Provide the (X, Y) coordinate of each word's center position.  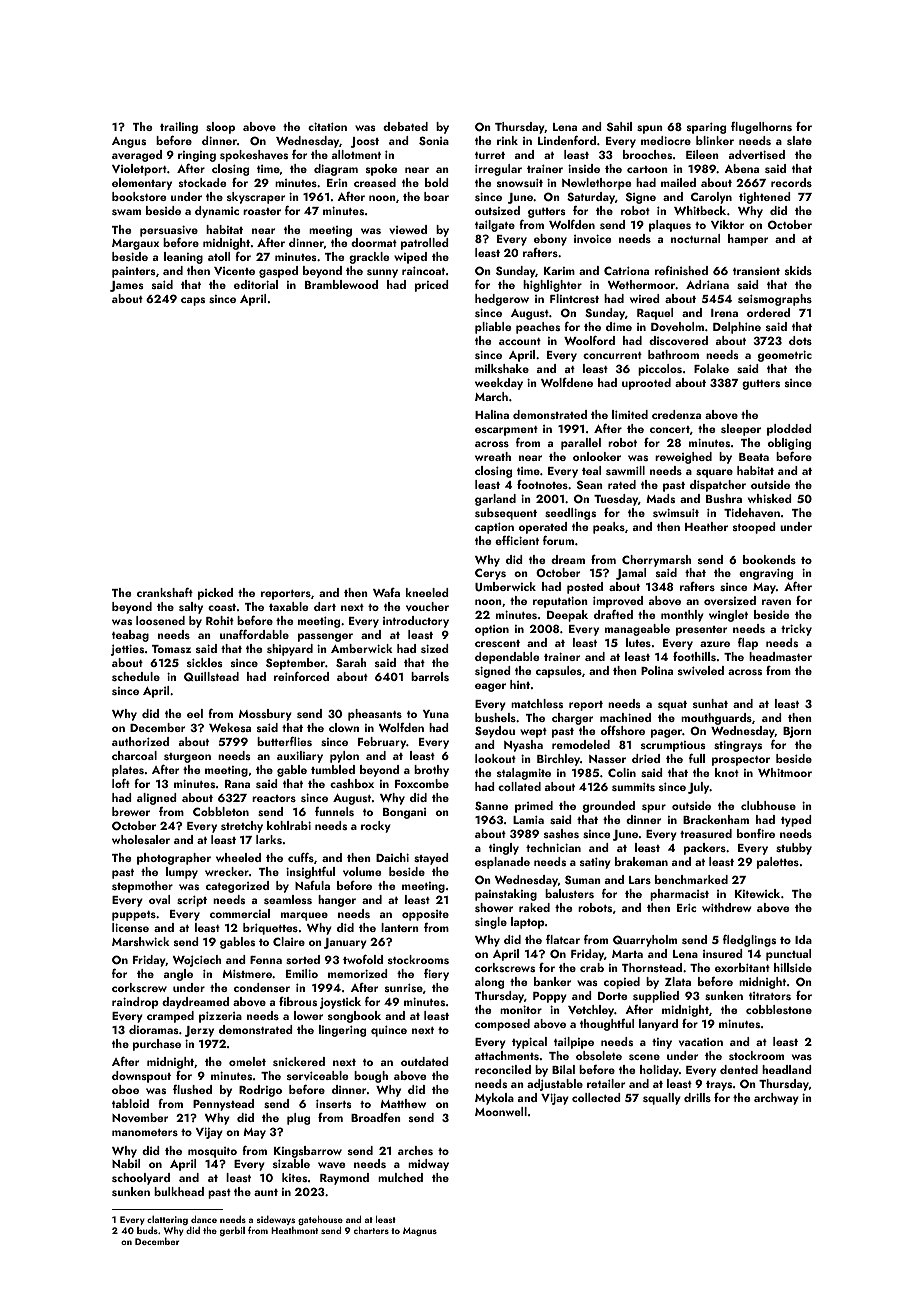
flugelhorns (761, 128)
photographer (174, 859)
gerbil (232, 1231)
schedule (136, 676)
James (127, 286)
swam (126, 212)
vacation (701, 1042)
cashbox (352, 783)
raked (534, 907)
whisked (770, 498)
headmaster (780, 656)
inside (584, 168)
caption (494, 528)
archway (776, 1099)
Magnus (420, 1231)
